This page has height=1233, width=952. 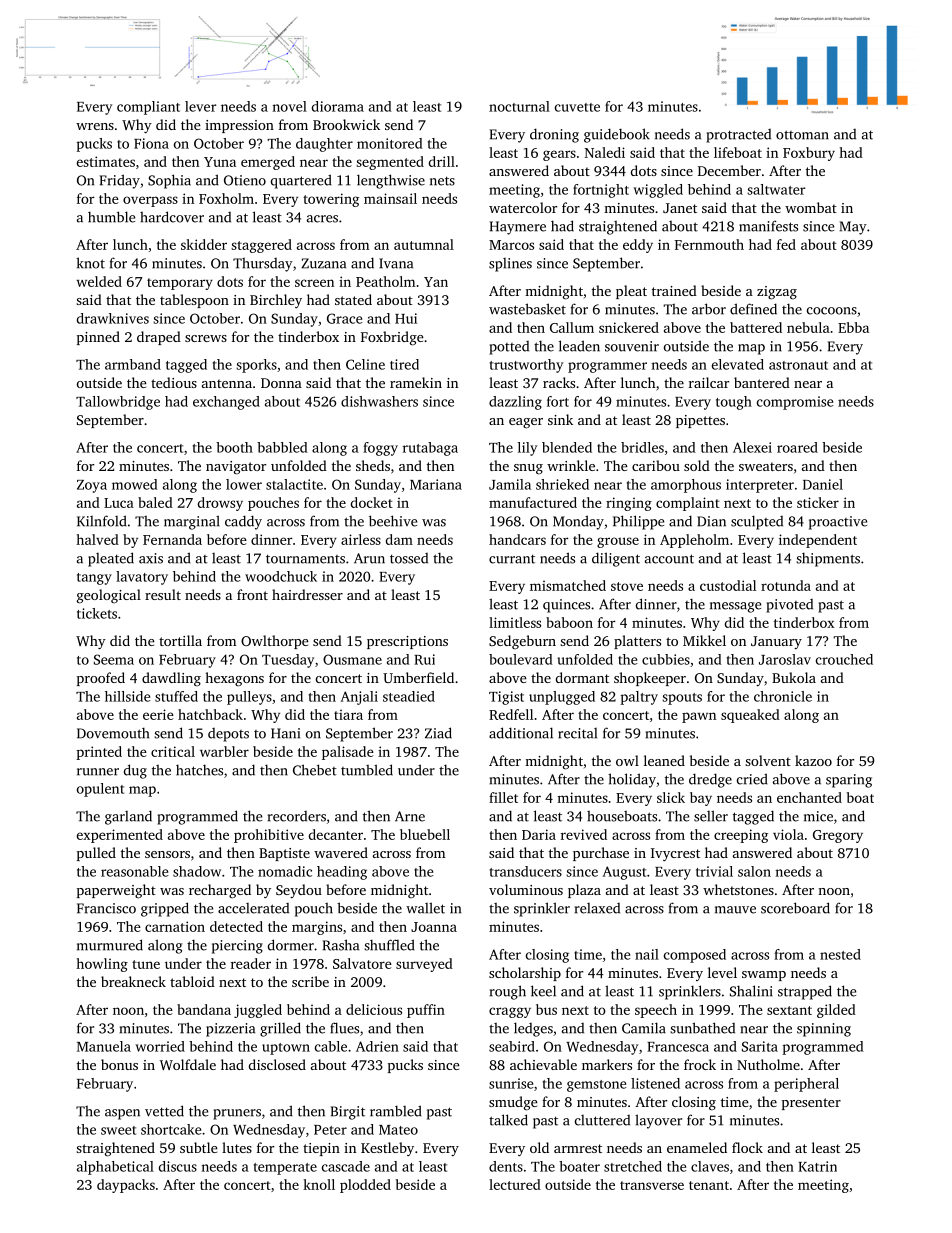 What do you see at coordinates (508, 992) in the page?
I see `rough` at bounding box center [508, 992].
